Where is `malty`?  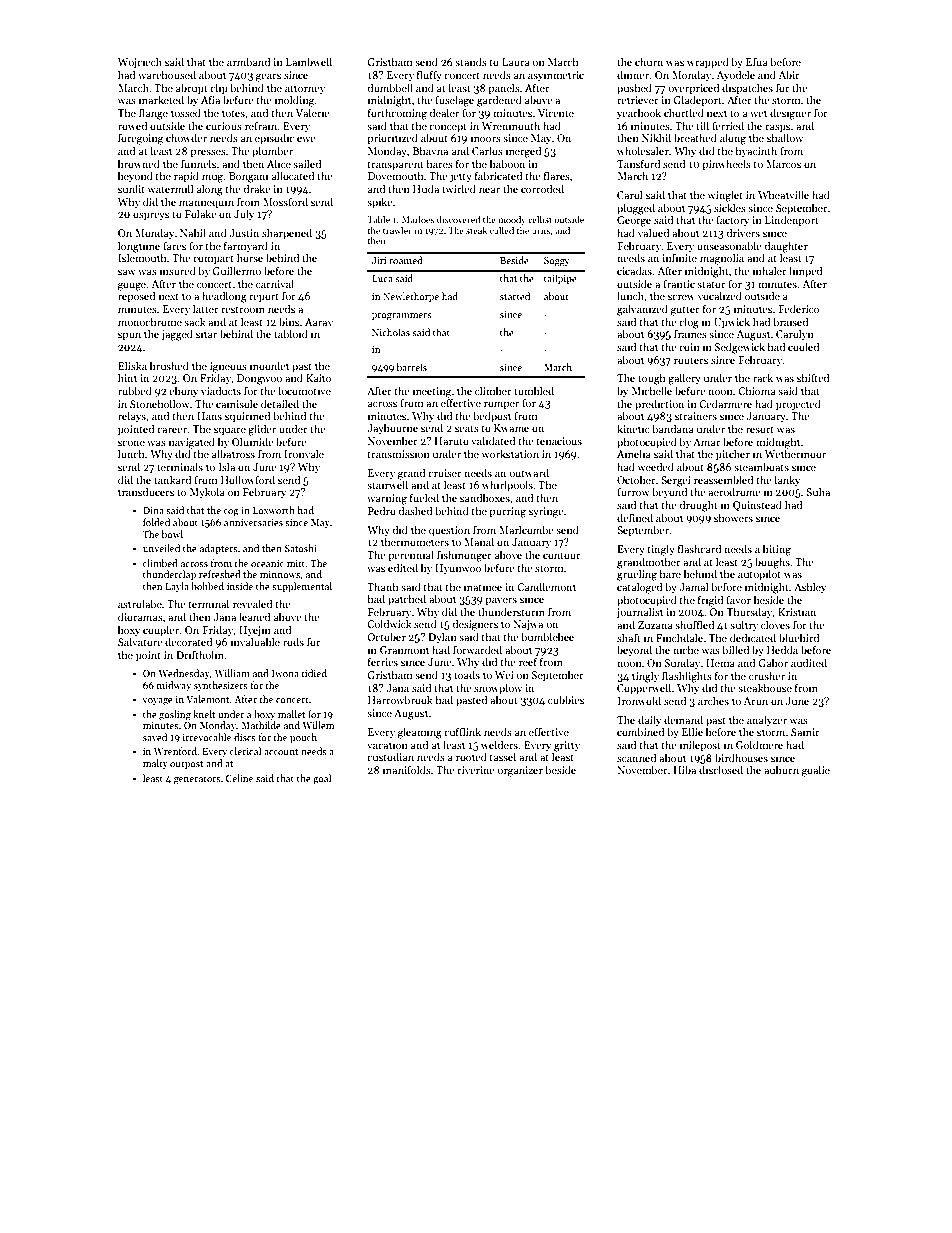 malty is located at coordinates (155, 764).
